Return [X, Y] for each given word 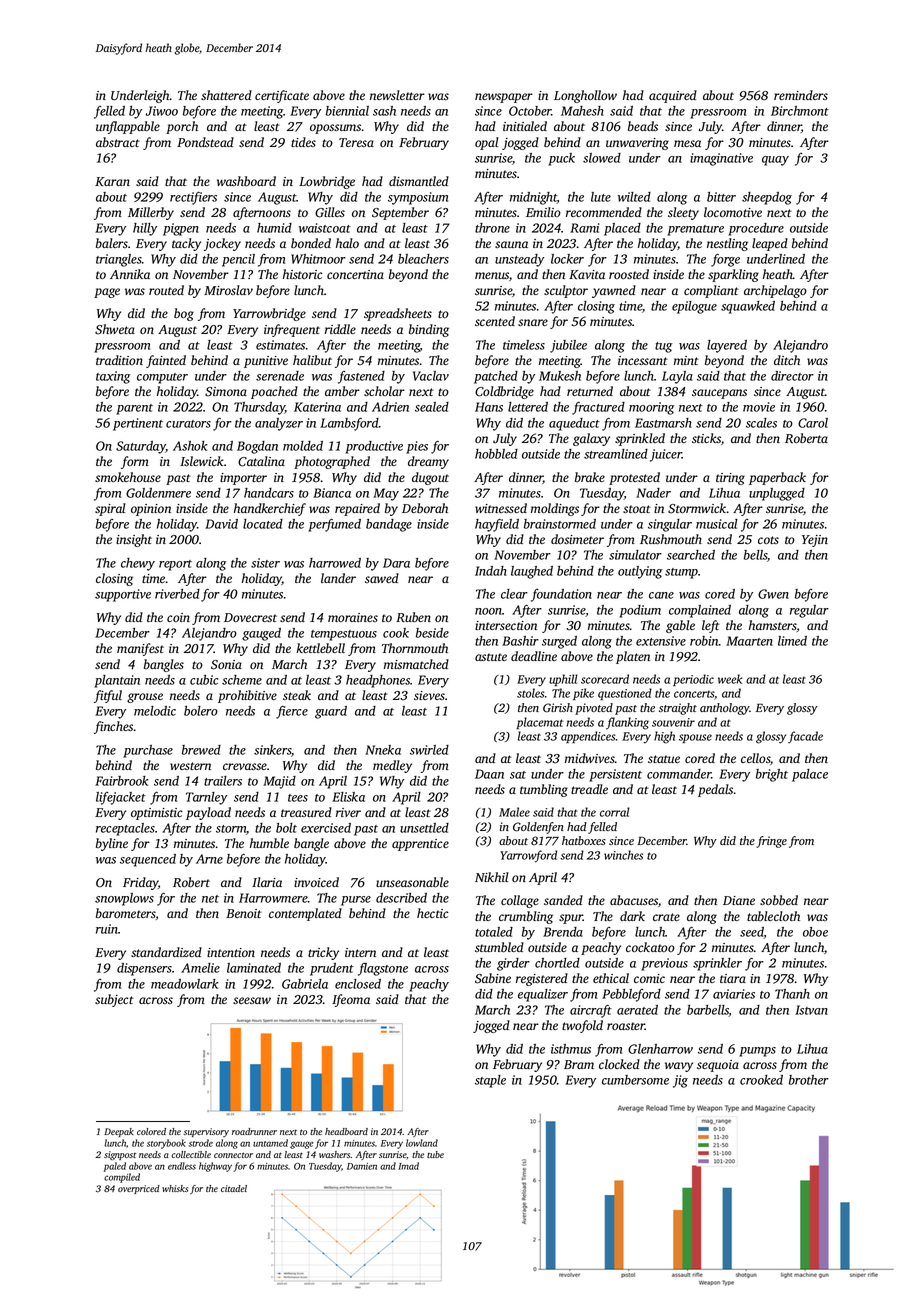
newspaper [504, 98]
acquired [673, 96]
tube [435, 1154]
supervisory [206, 1132]
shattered [226, 95]
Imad [408, 1166]
